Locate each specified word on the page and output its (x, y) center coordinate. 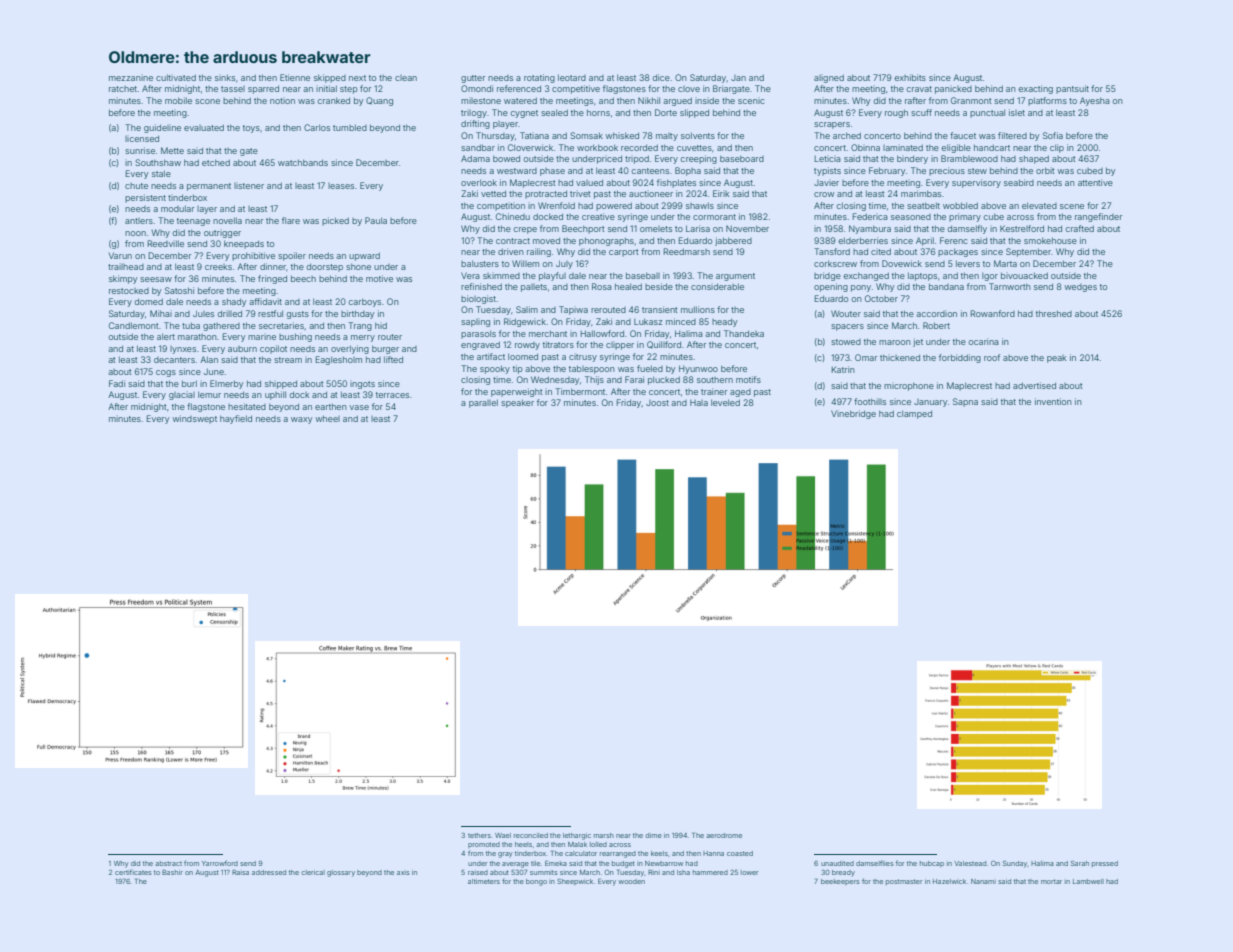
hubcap (932, 864)
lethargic (577, 836)
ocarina (984, 341)
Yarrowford (220, 863)
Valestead (970, 863)
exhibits (910, 77)
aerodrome (724, 835)
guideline (162, 128)
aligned (829, 78)
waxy (301, 420)
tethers (479, 835)
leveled (725, 402)
